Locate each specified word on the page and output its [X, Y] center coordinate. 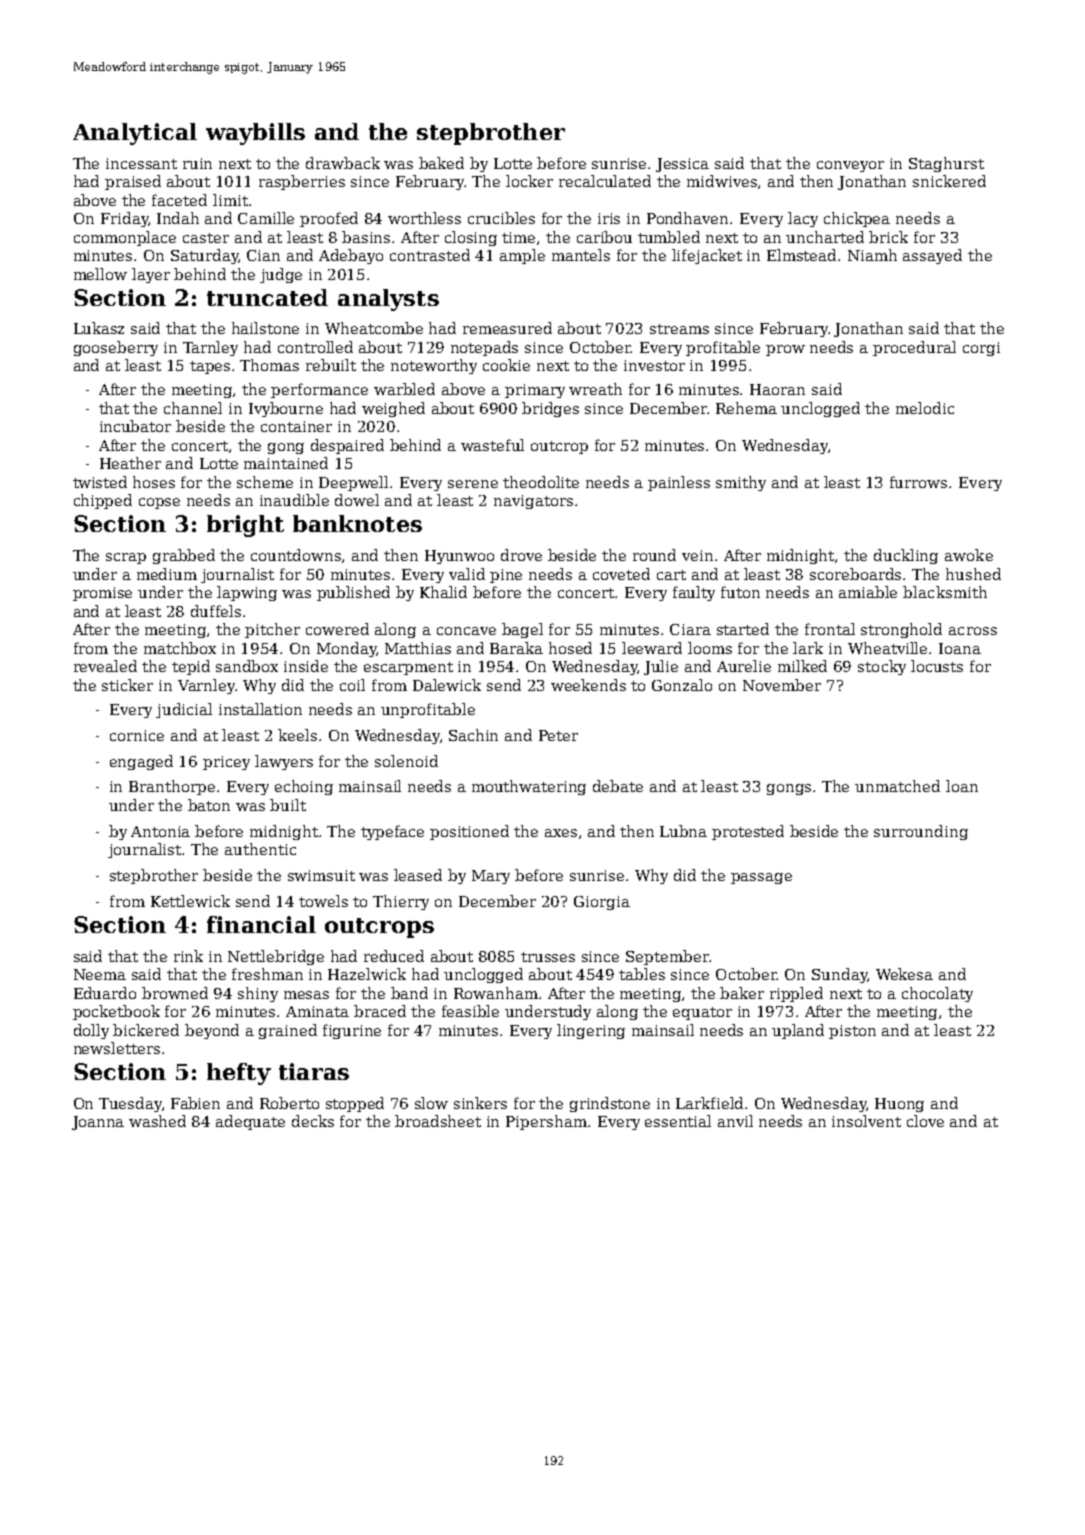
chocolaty [937, 994]
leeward [652, 648]
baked [441, 163]
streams [679, 329]
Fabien [195, 1103]
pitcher [272, 630]
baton [209, 805]
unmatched [897, 786]
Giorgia [602, 903]
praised [133, 182]
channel [193, 408]
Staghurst [946, 164]
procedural [914, 348]
